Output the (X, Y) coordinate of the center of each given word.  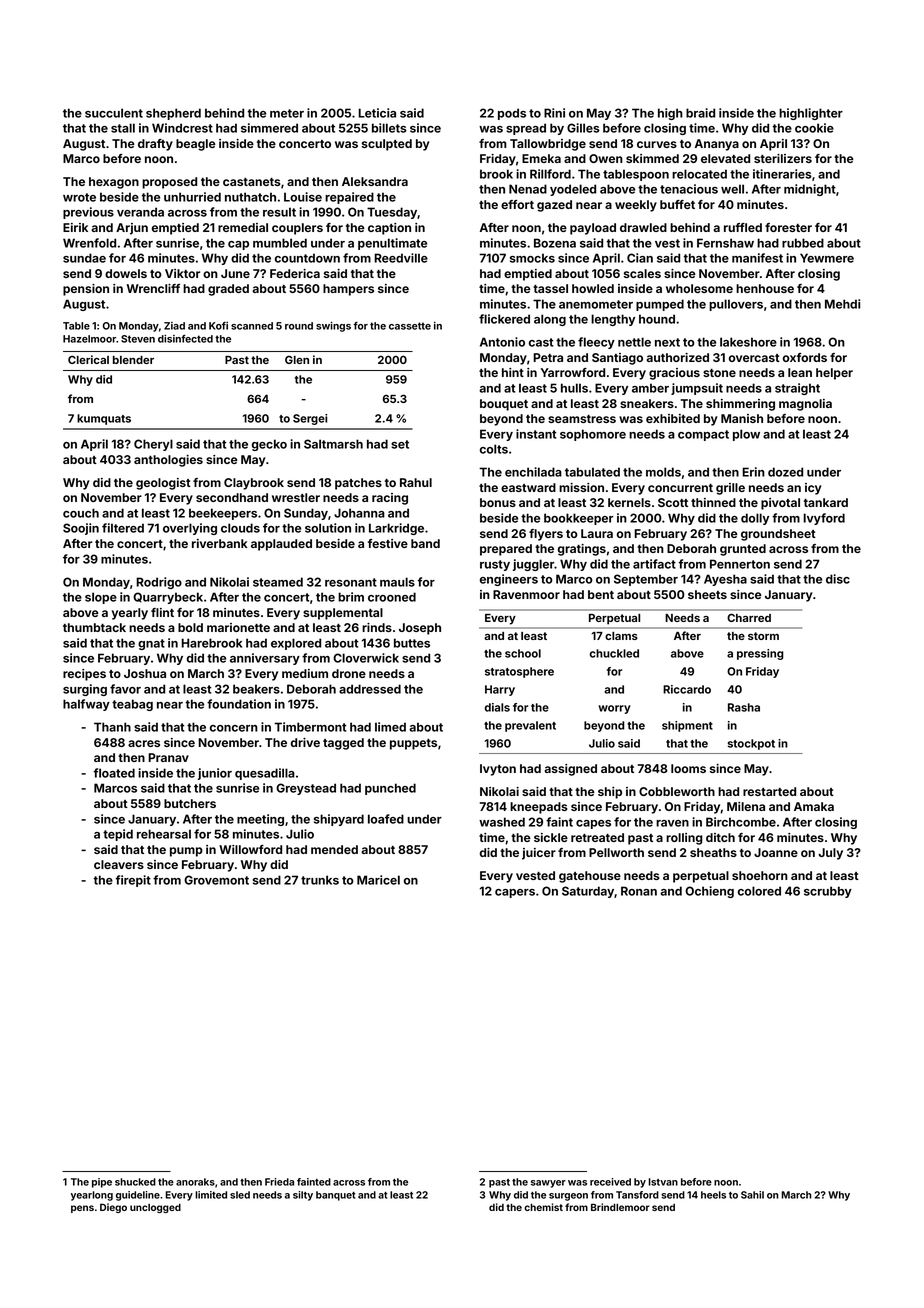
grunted (743, 550)
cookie (814, 128)
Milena (746, 806)
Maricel (378, 880)
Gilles (583, 128)
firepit (133, 881)
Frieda (279, 1182)
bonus (498, 502)
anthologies (168, 461)
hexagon (114, 183)
